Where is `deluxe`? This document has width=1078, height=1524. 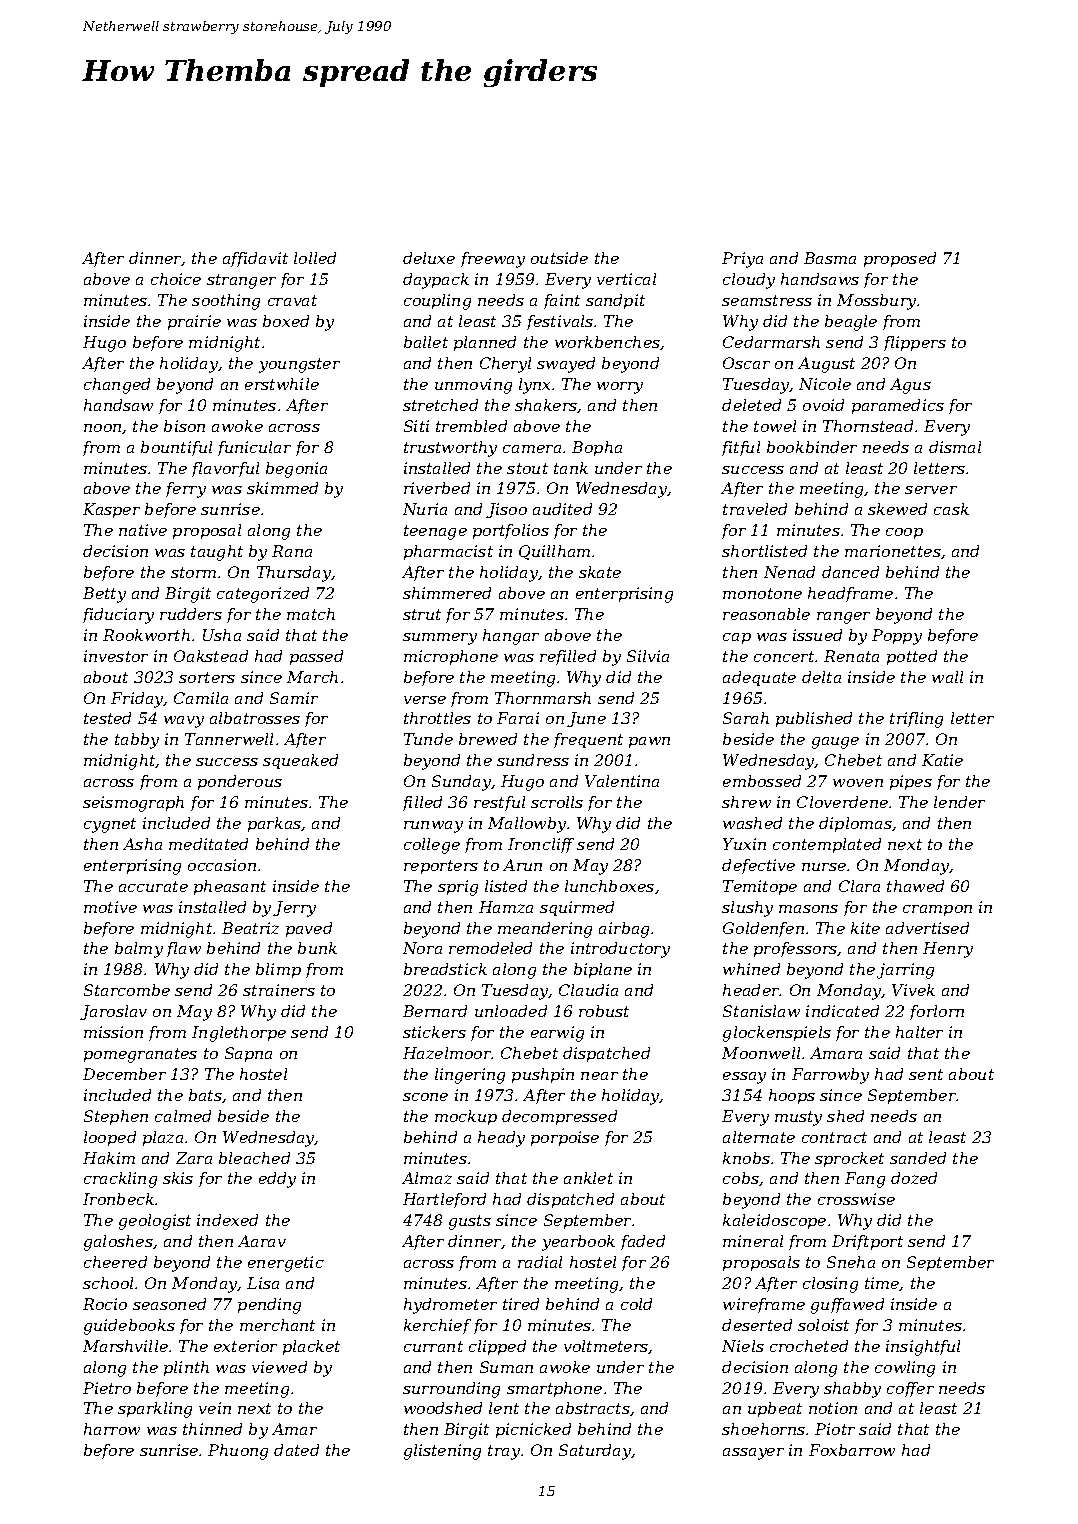
deluxe is located at coordinates (429, 258).
